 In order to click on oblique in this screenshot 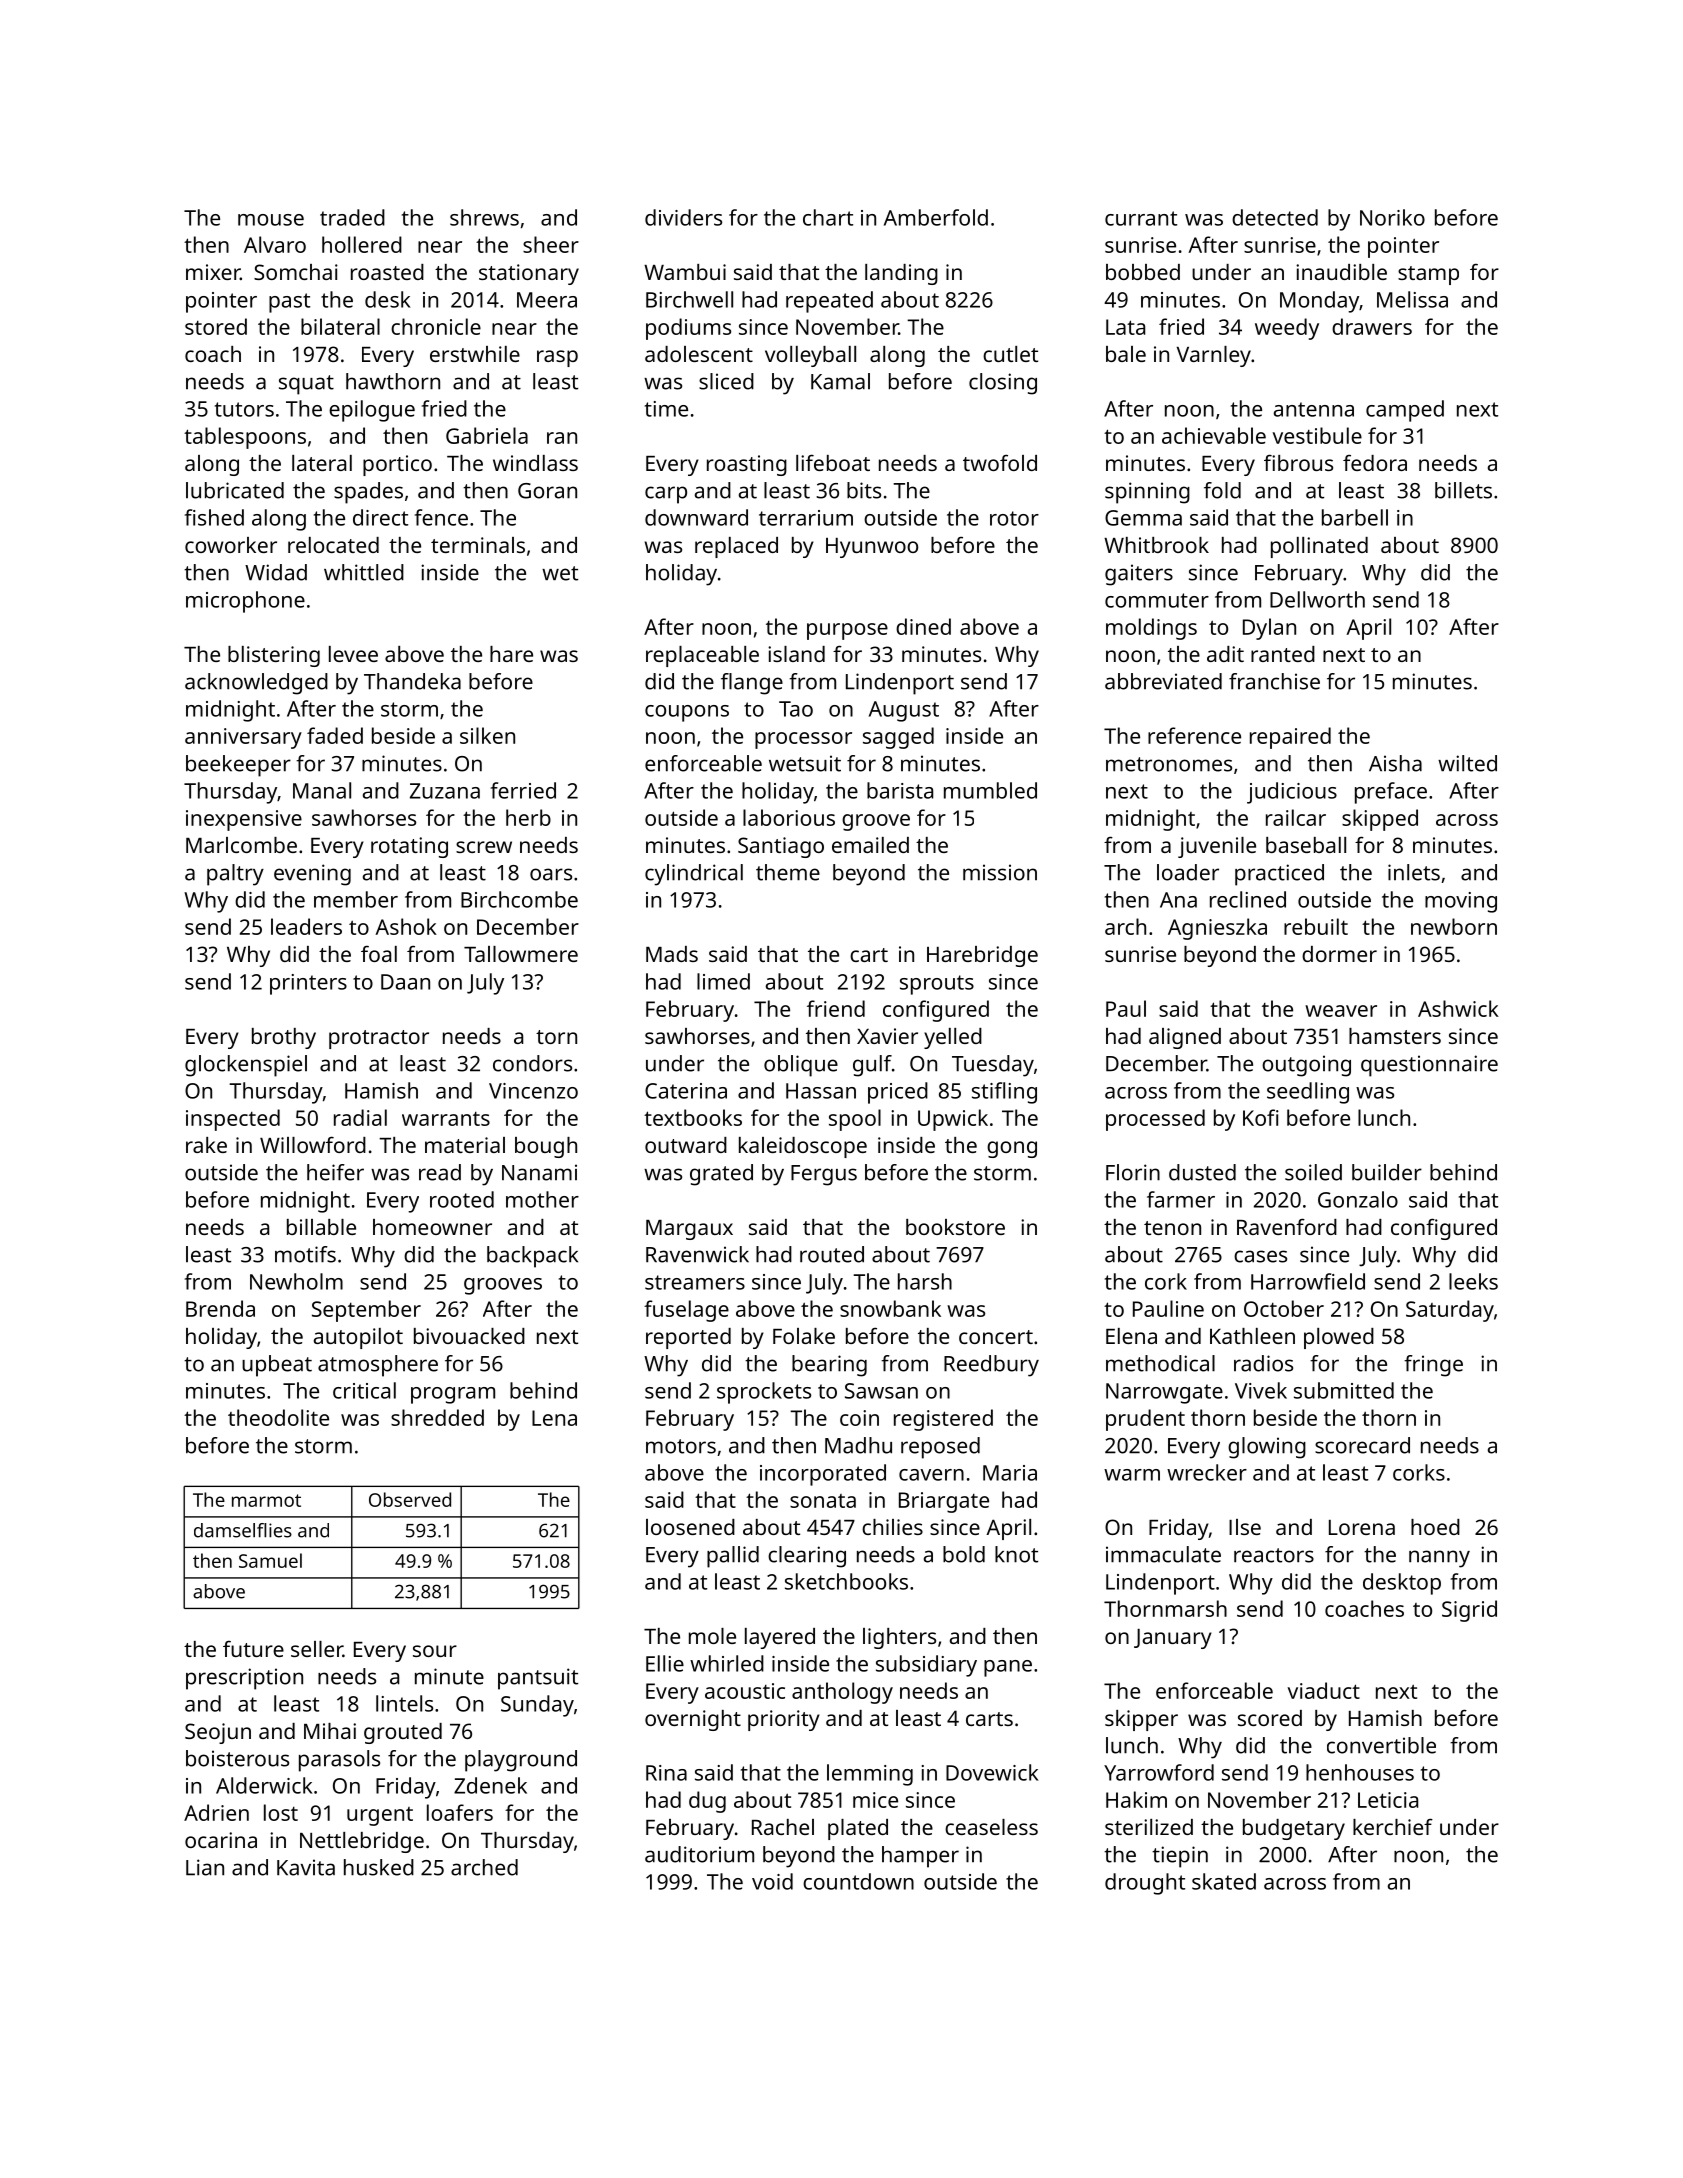, I will do `click(801, 1066)`.
